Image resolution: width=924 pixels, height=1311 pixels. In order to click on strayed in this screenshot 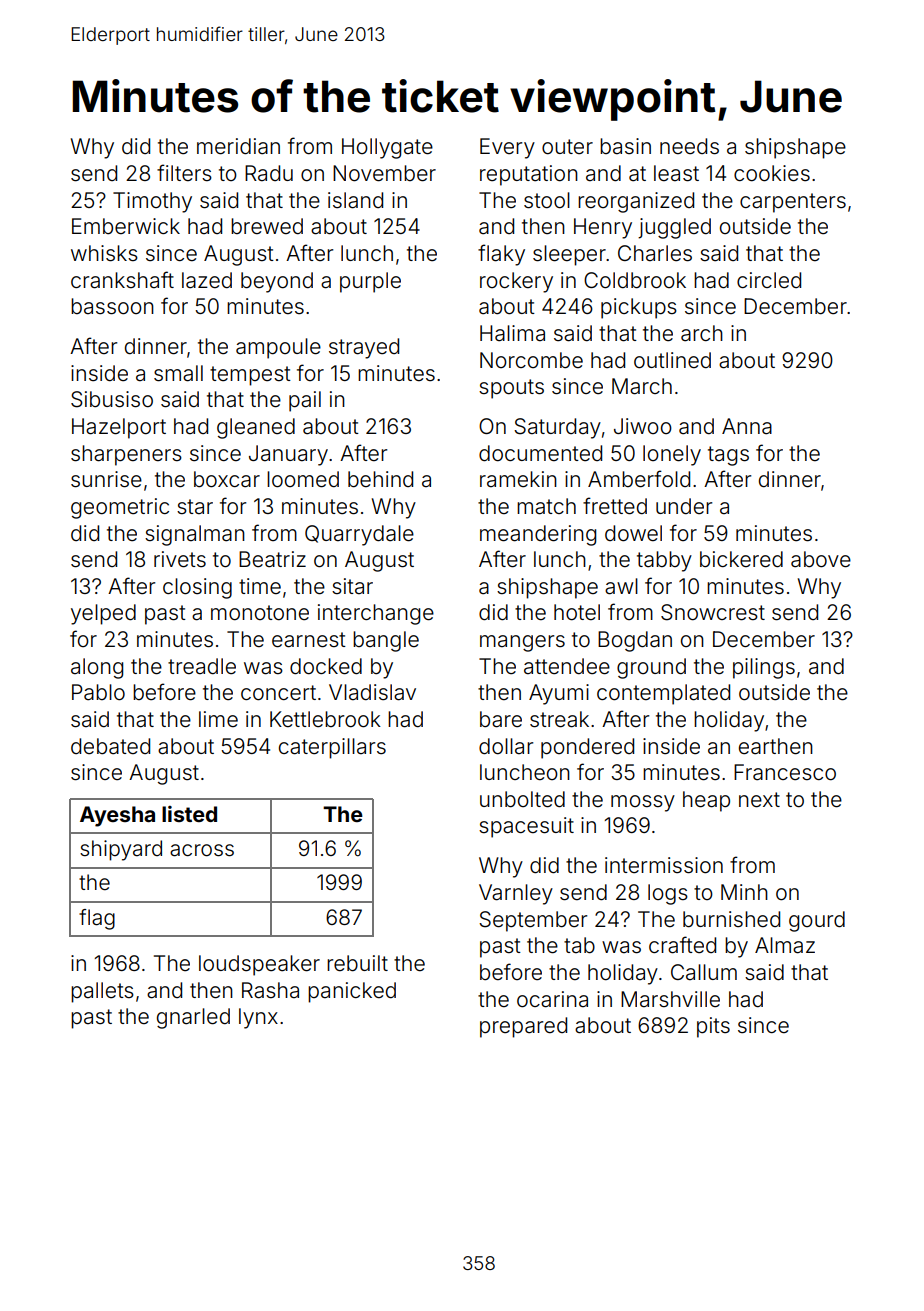, I will do `click(364, 348)`.
